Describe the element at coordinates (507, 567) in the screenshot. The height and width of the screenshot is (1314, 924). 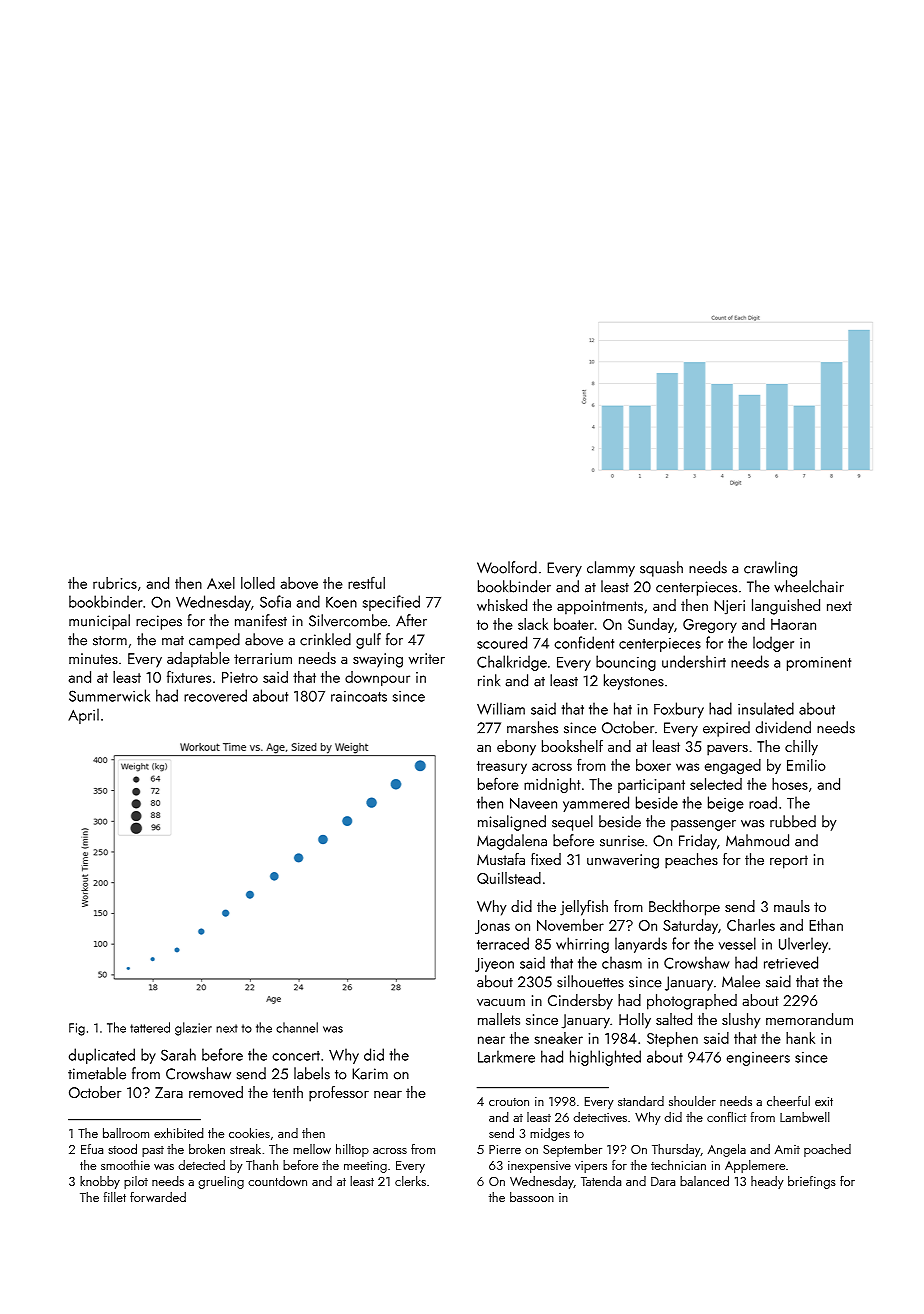
I see `Woolford` at that location.
